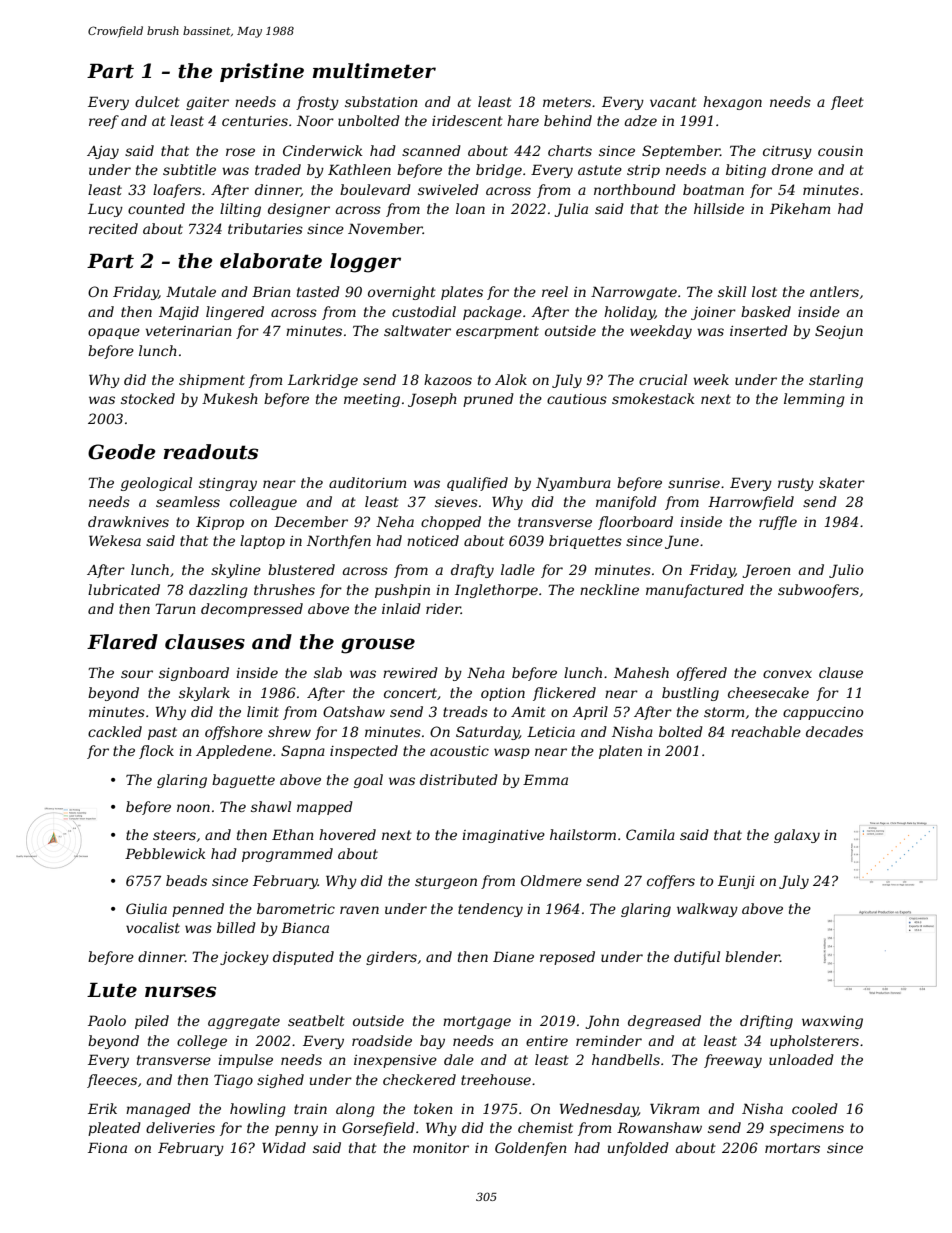 The width and height of the screenshot is (952, 1233). I want to click on waxwing, so click(832, 1022).
